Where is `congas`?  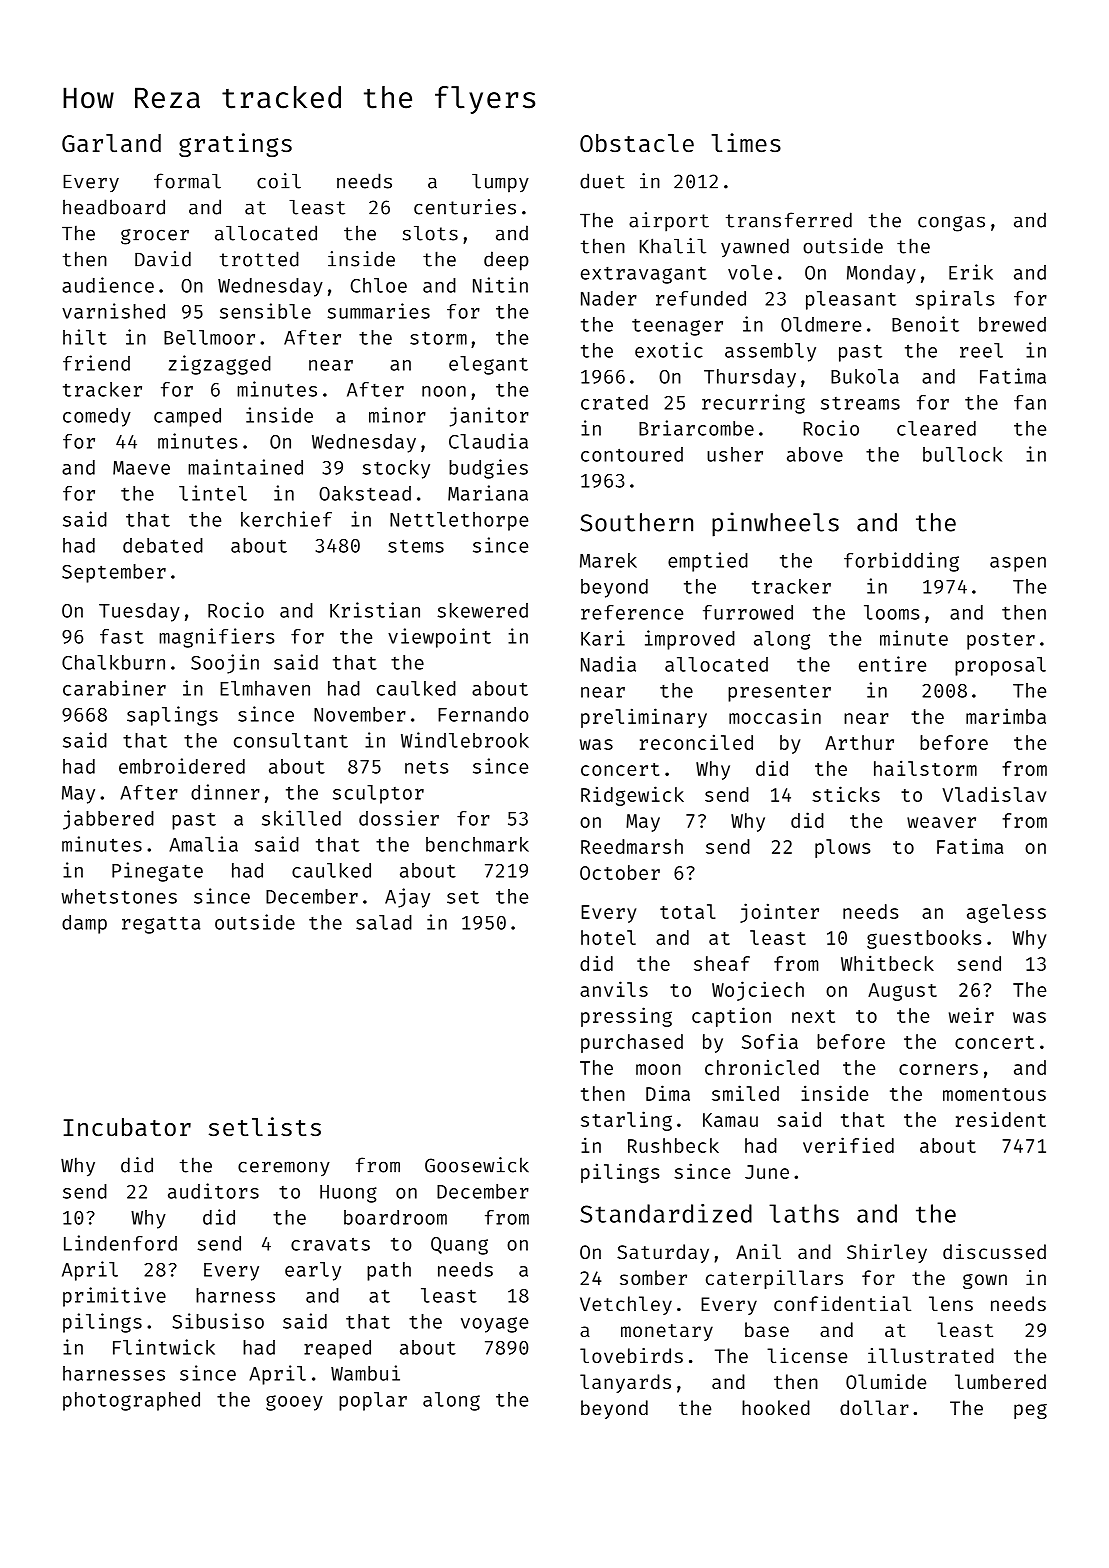
congas is located at coordinates (951, 224).
